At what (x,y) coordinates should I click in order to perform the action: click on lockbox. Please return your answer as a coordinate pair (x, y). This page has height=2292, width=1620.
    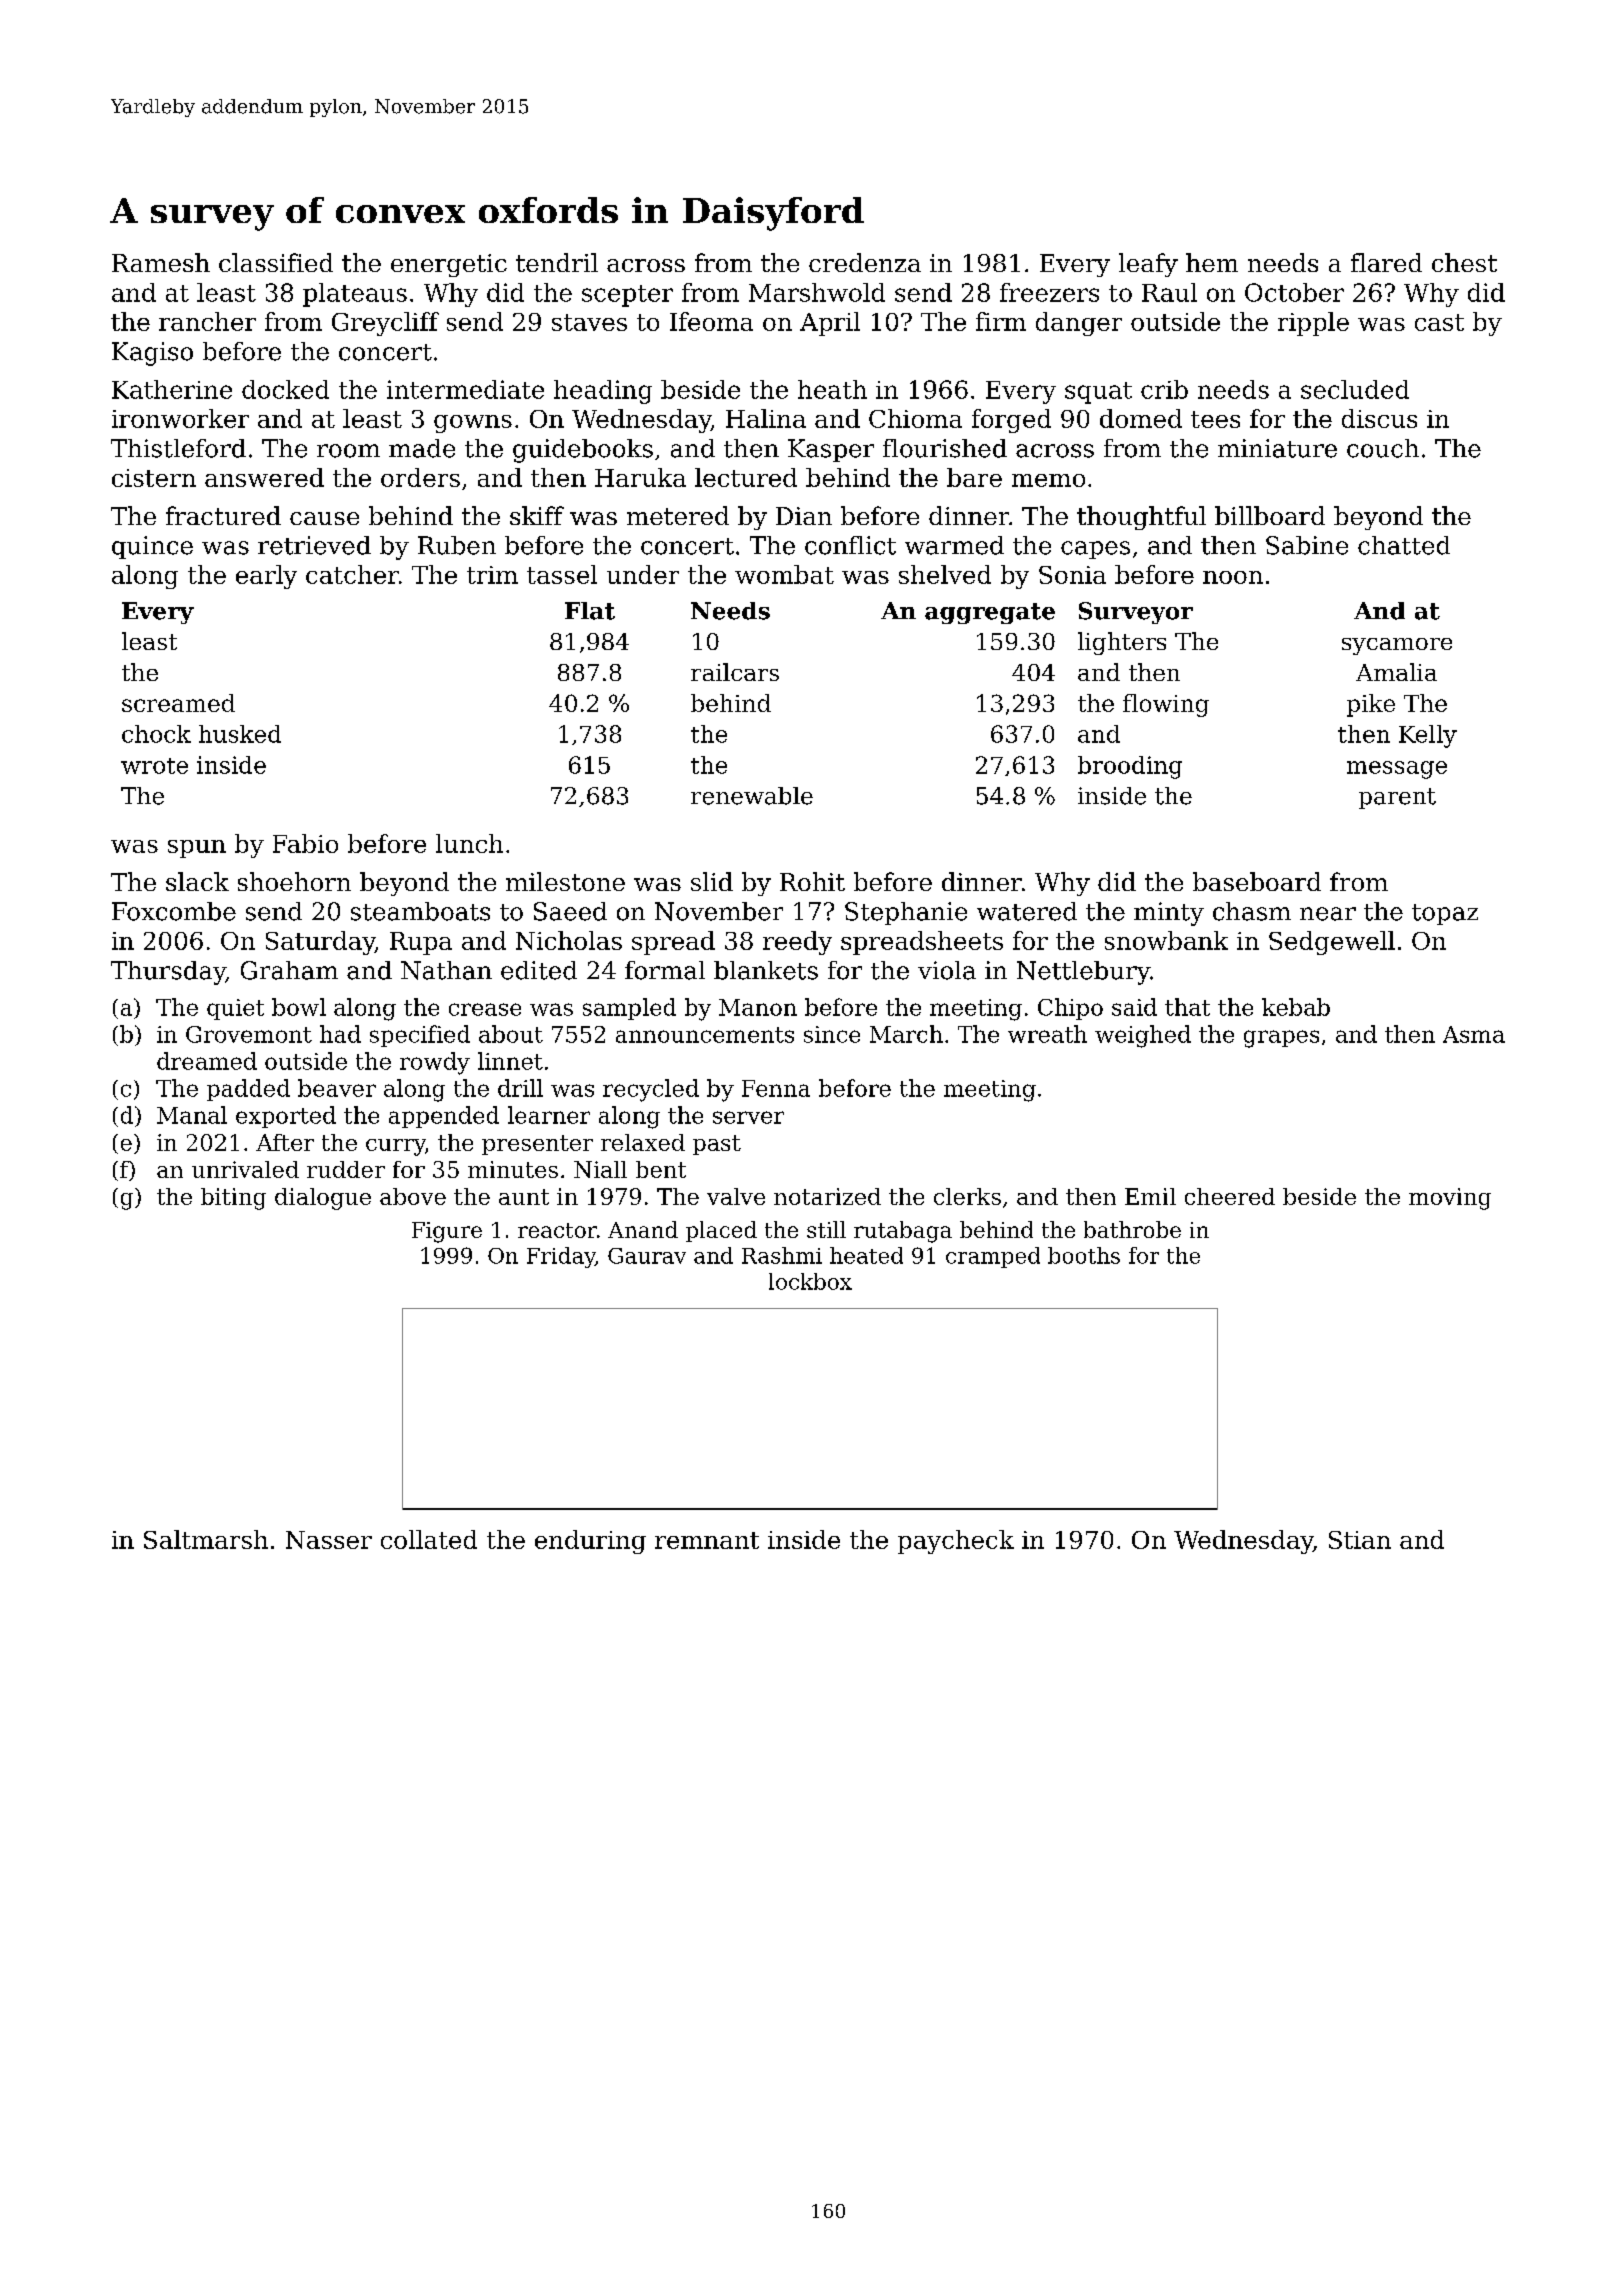
    Looking at the image, I should click on (810, 1281).
